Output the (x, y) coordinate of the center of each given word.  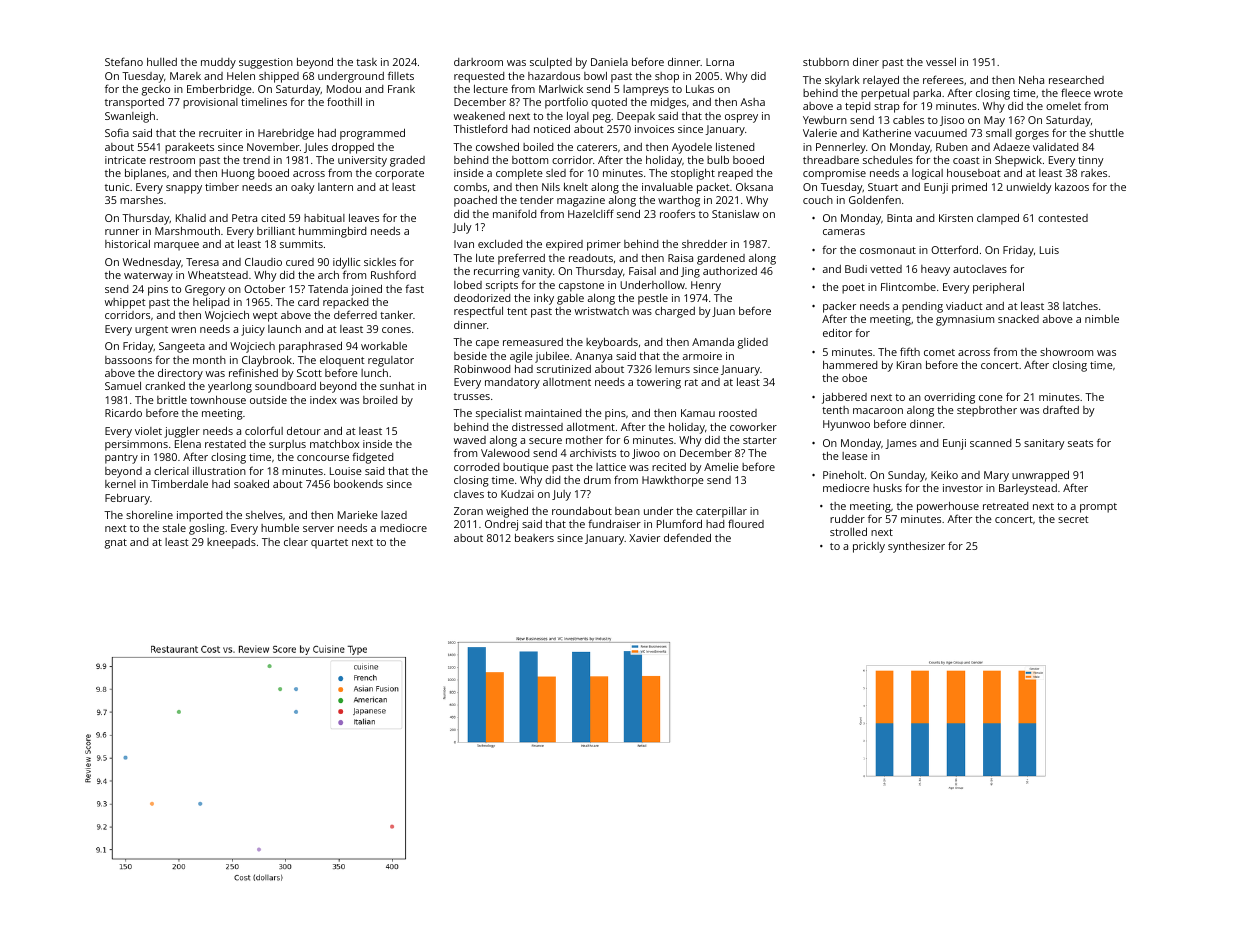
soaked (251, 483)
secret (1073, 519)
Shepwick (1018, 161)
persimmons (136, 445)
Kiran (909, 365)
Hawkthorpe (673, 481)
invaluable (667, 187)
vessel (941, 62)
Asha (752, 102)
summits (301, 244)
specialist (499, 414)
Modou (344, 89)
